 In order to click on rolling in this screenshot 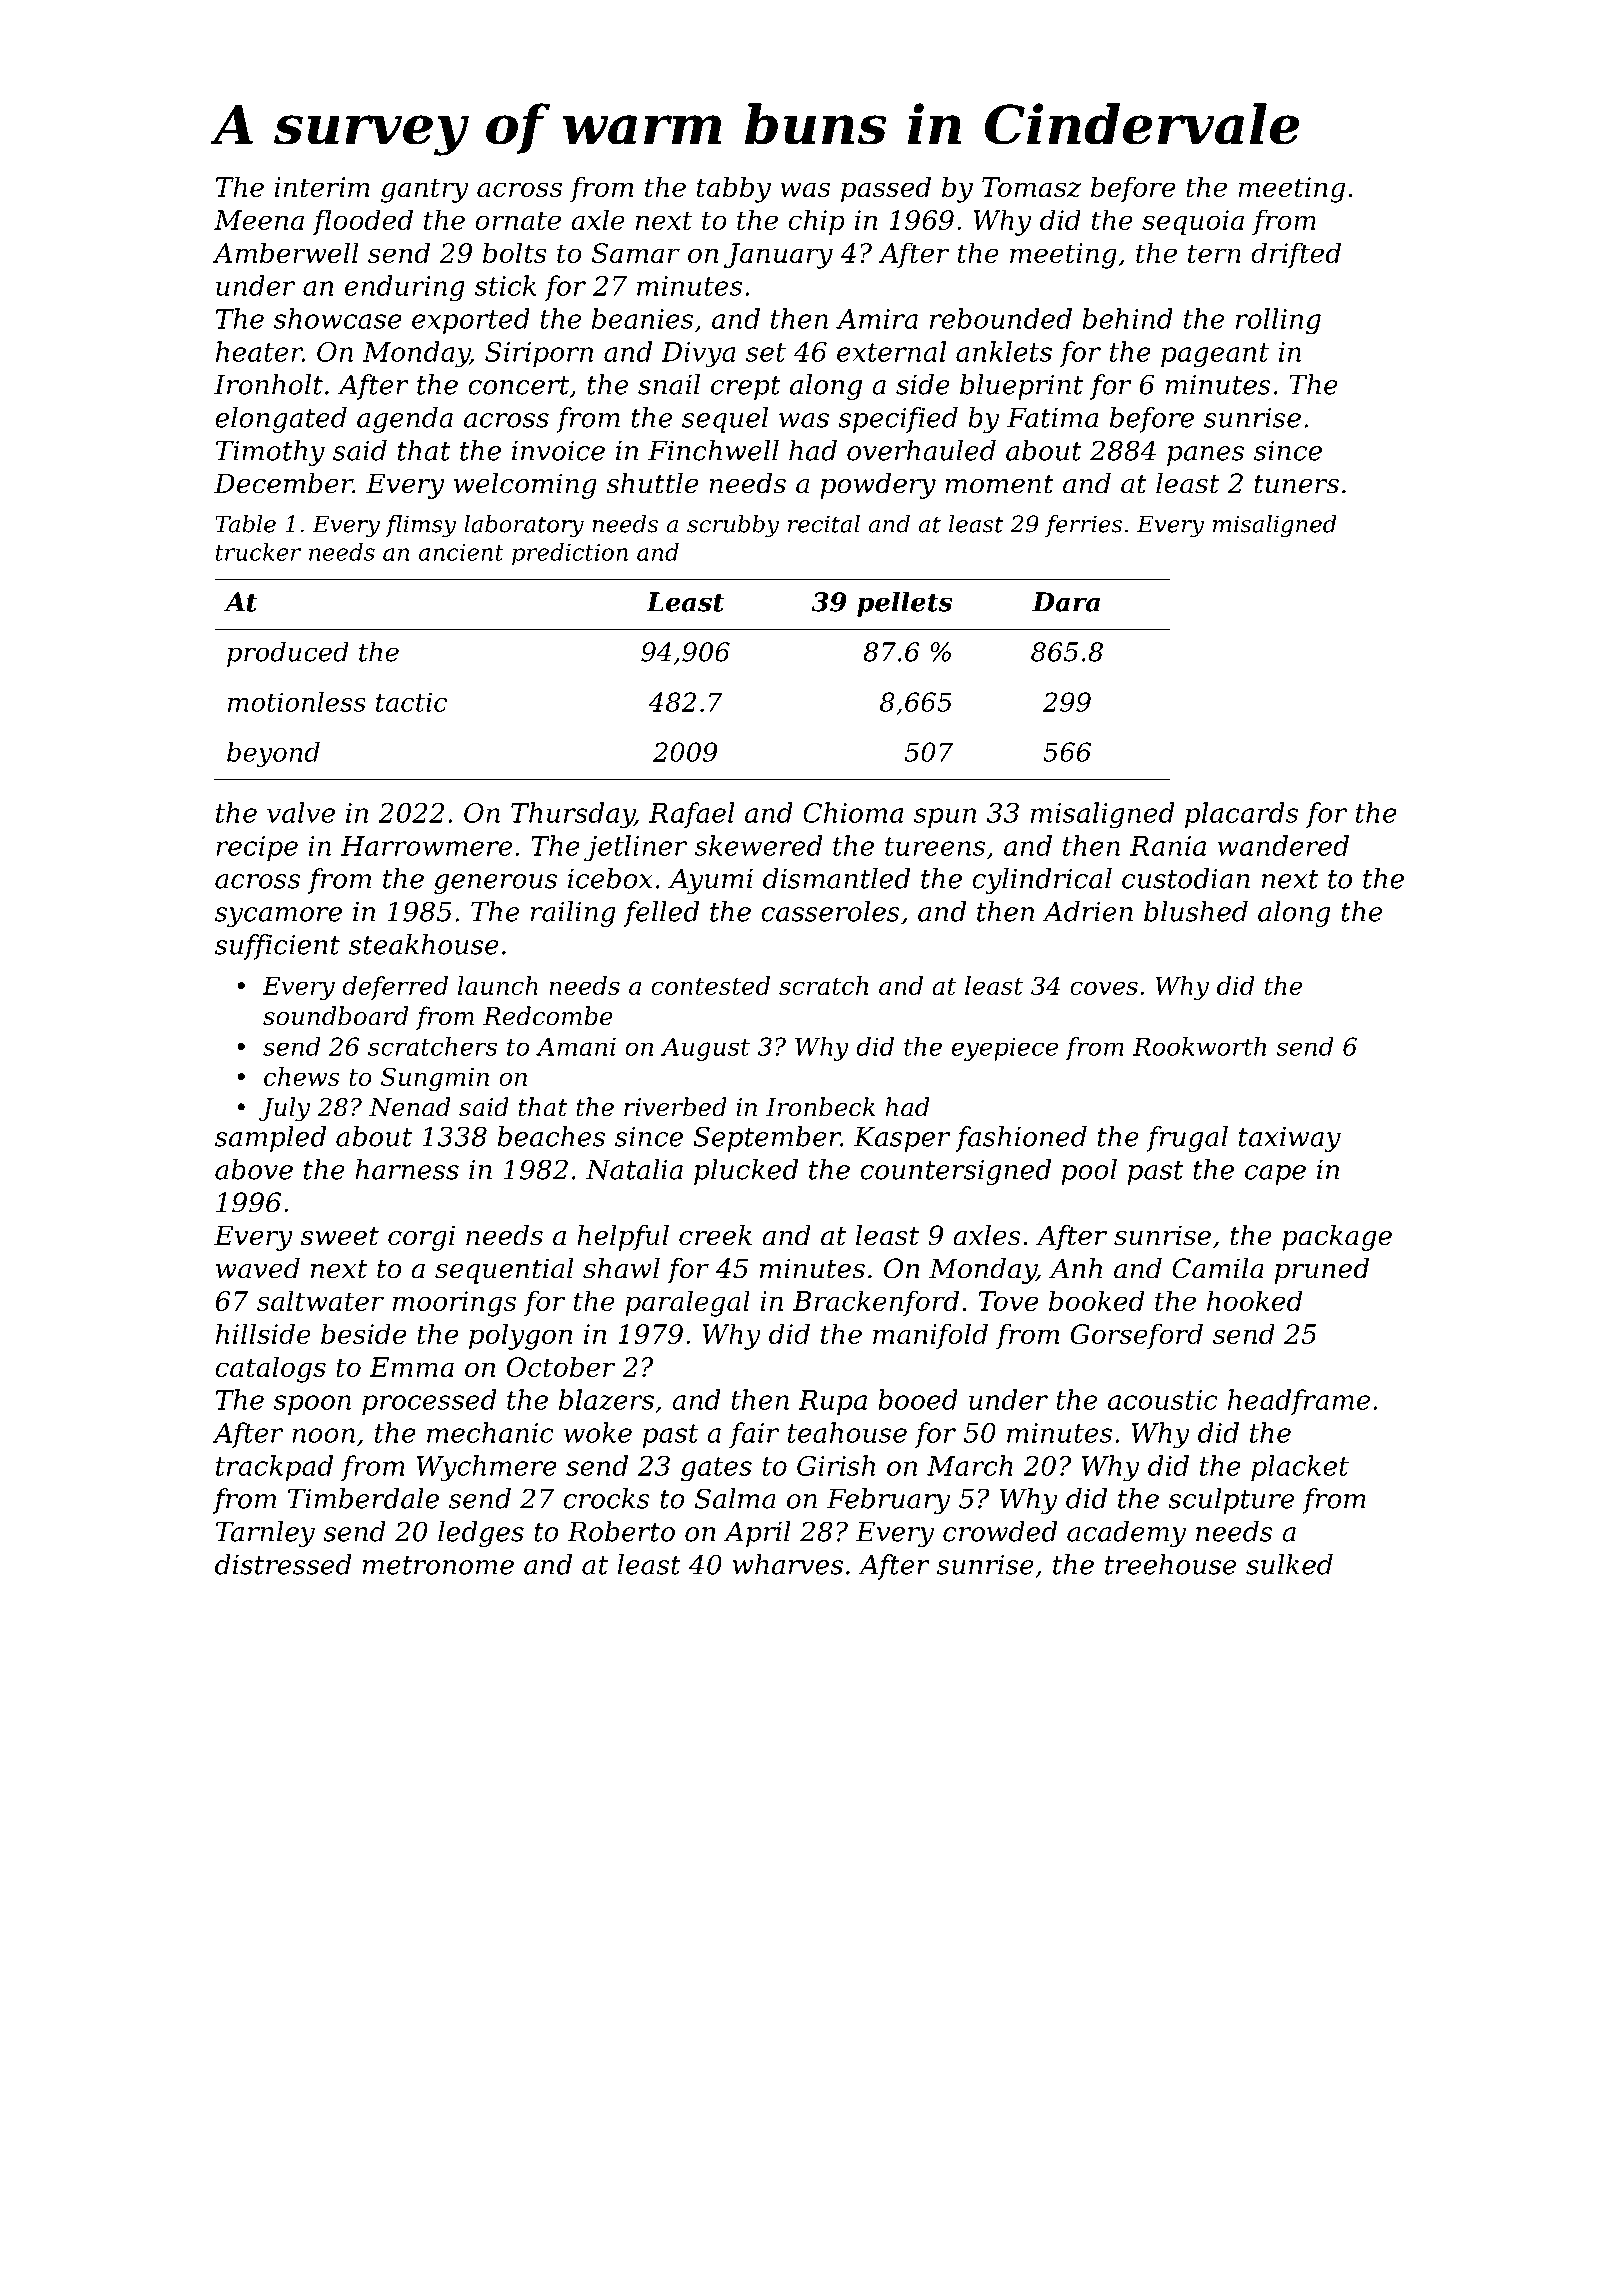, I will do `click(1278, 321)`.
